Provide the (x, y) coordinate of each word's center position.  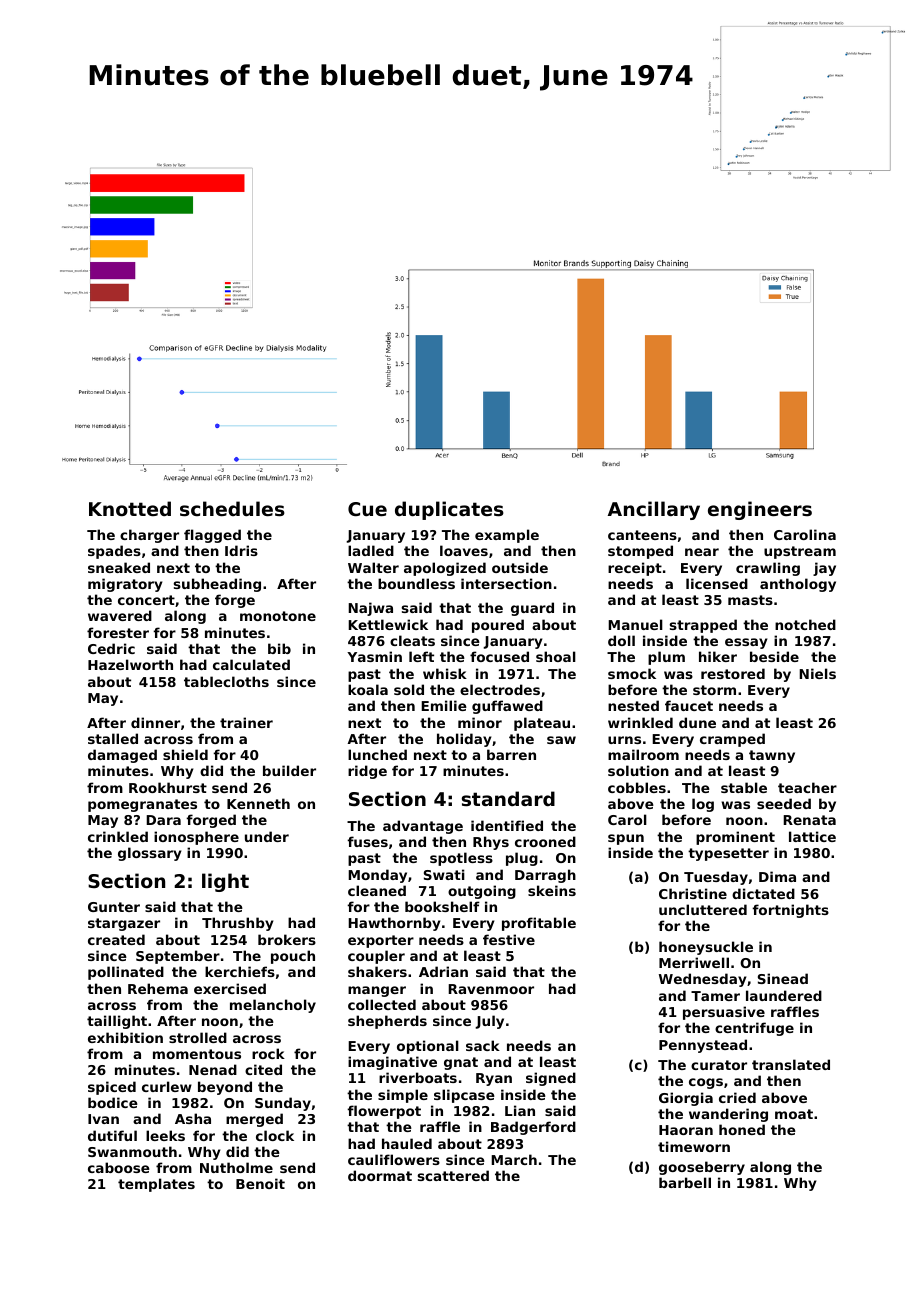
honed (742, 1129)
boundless (416, 583)
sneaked (119, 567)
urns (624, 740)
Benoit (260, 1183)
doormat (380, 1175)
